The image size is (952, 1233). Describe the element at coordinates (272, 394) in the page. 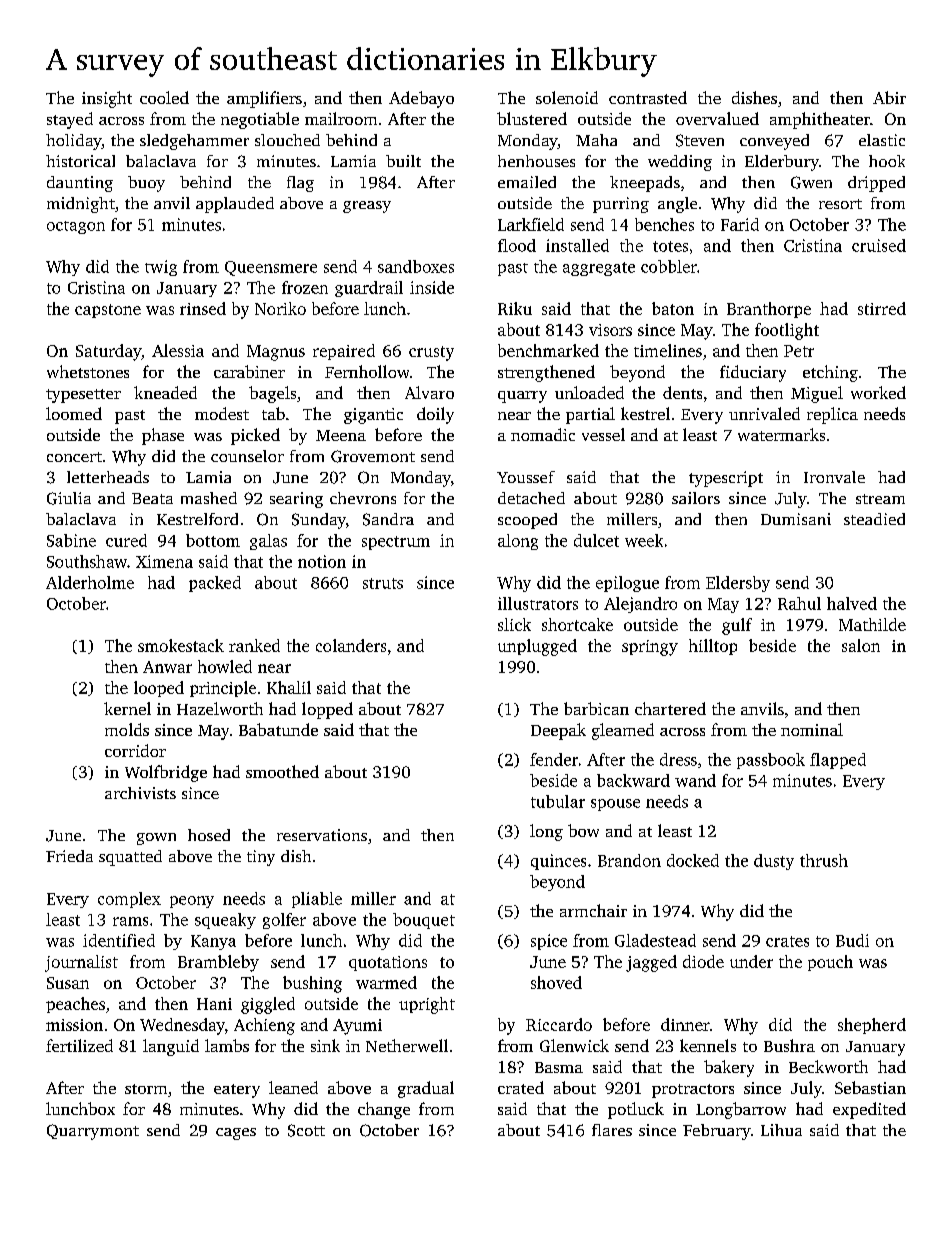

I see `bagels` at that location.
